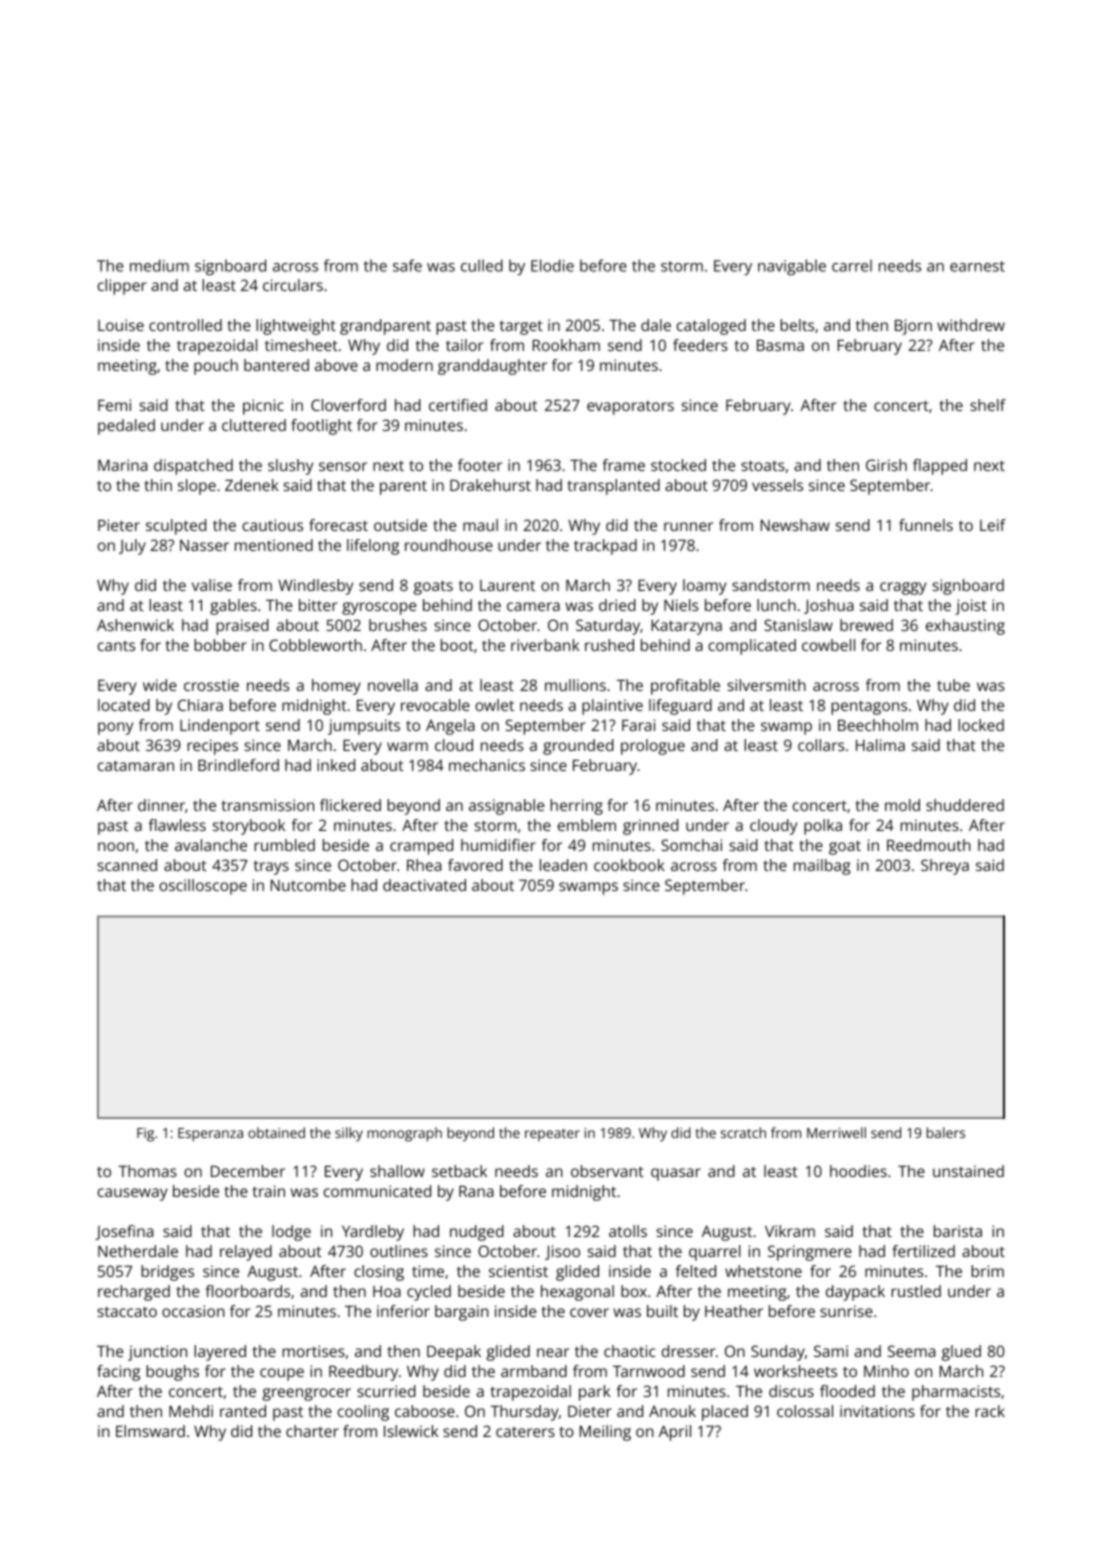 This page has width=1102, height=1559. I want to click on Femi, so click(114, 405).
